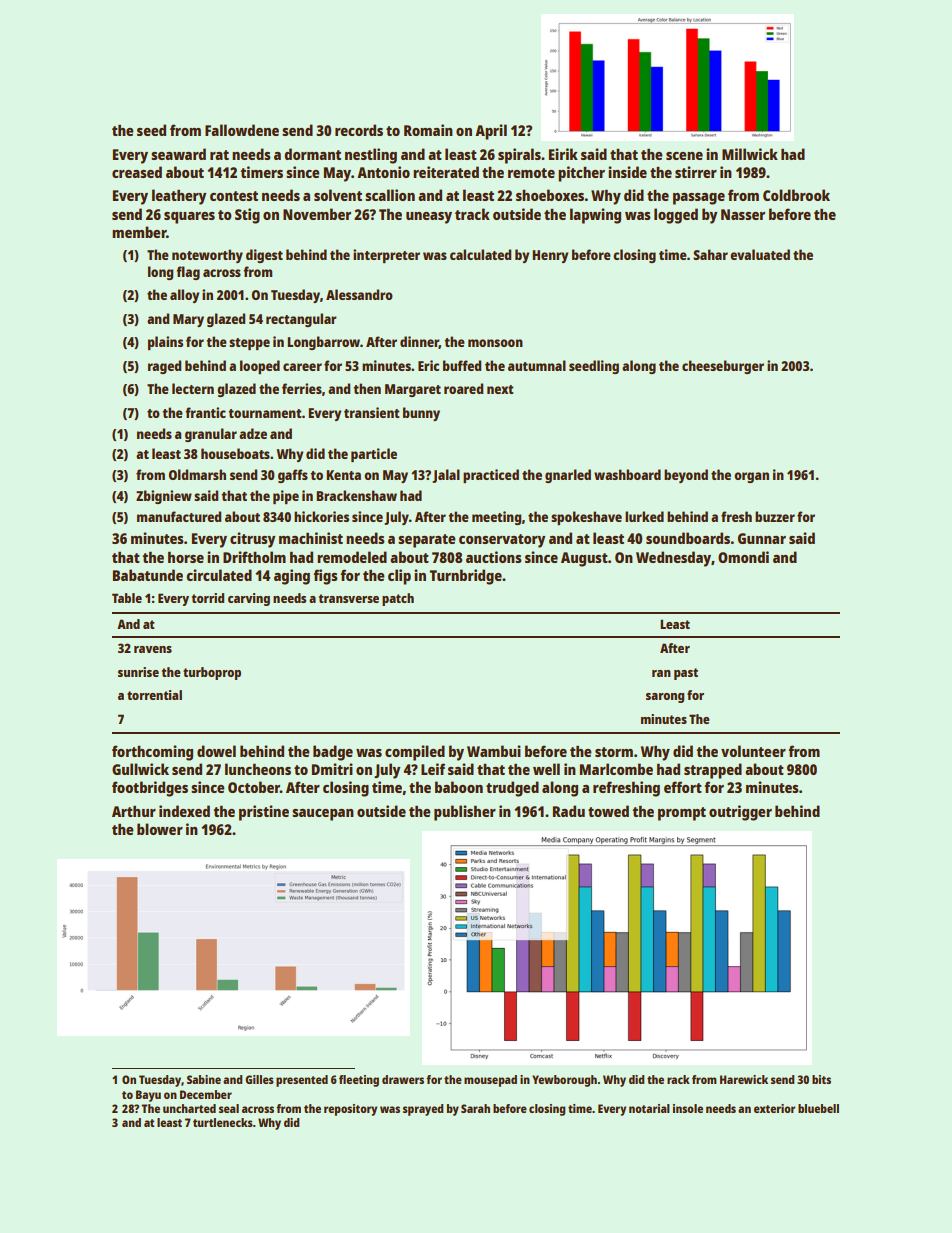 The width and height of the screenshot is (952, 1233). I want to click on Coldbrook, so click(796, 195).
